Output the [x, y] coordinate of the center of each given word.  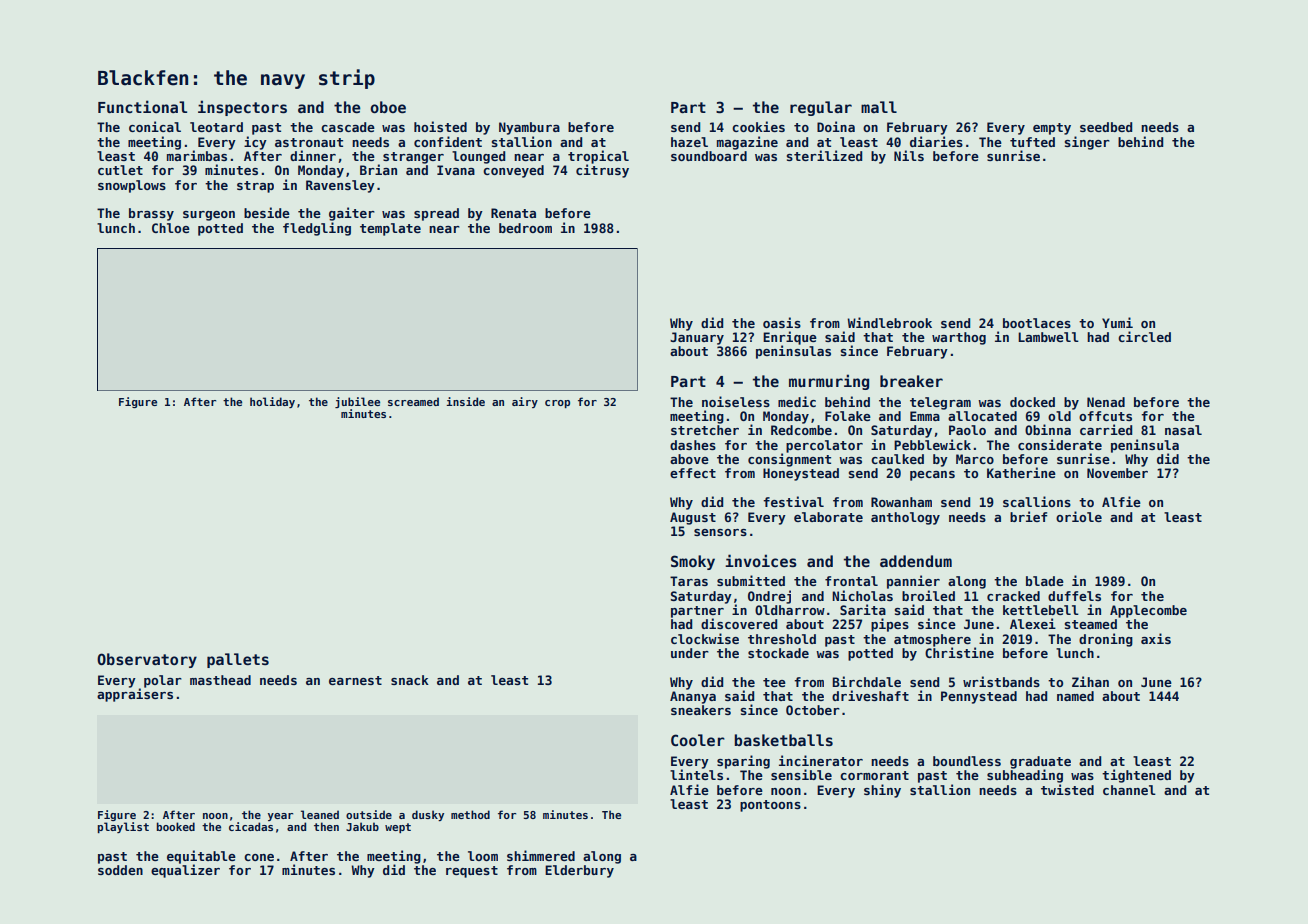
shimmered [541, 855]
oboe [388, 107]
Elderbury [579, 871]
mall [879, 107]
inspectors [242, 108]
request [472, 872]
